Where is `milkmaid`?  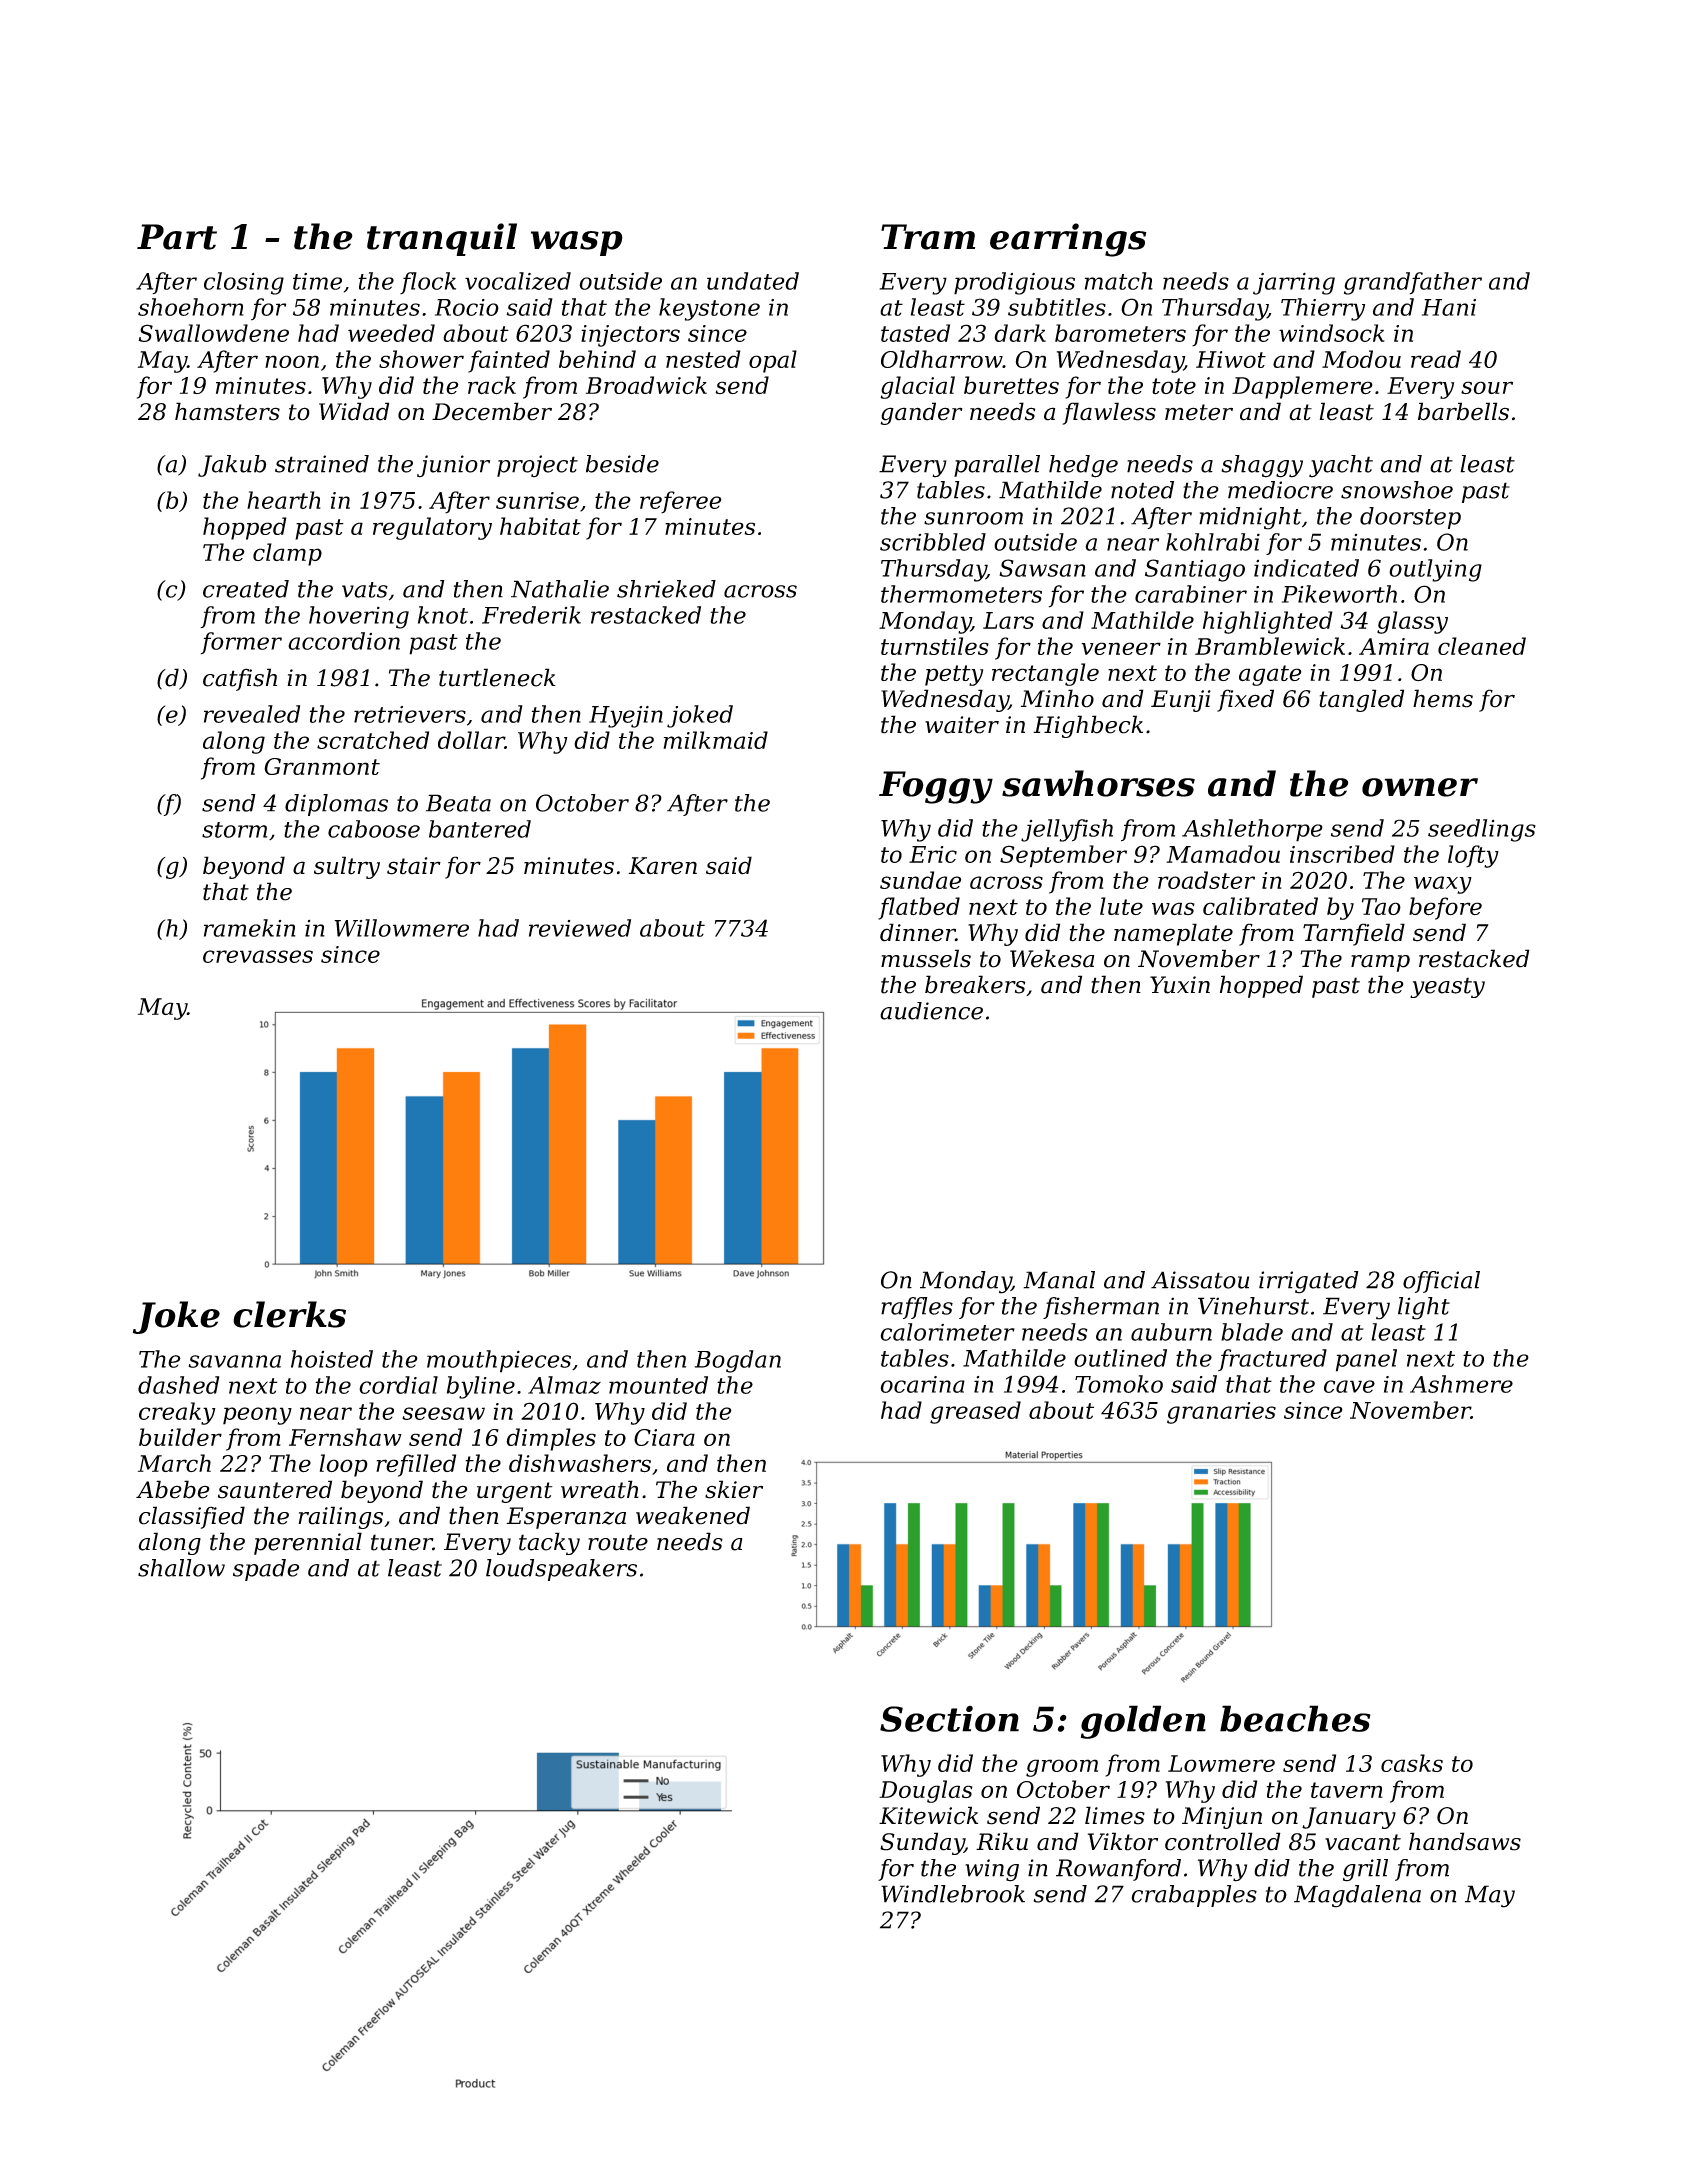 milkmaid is located at coordinates (715, 740).
